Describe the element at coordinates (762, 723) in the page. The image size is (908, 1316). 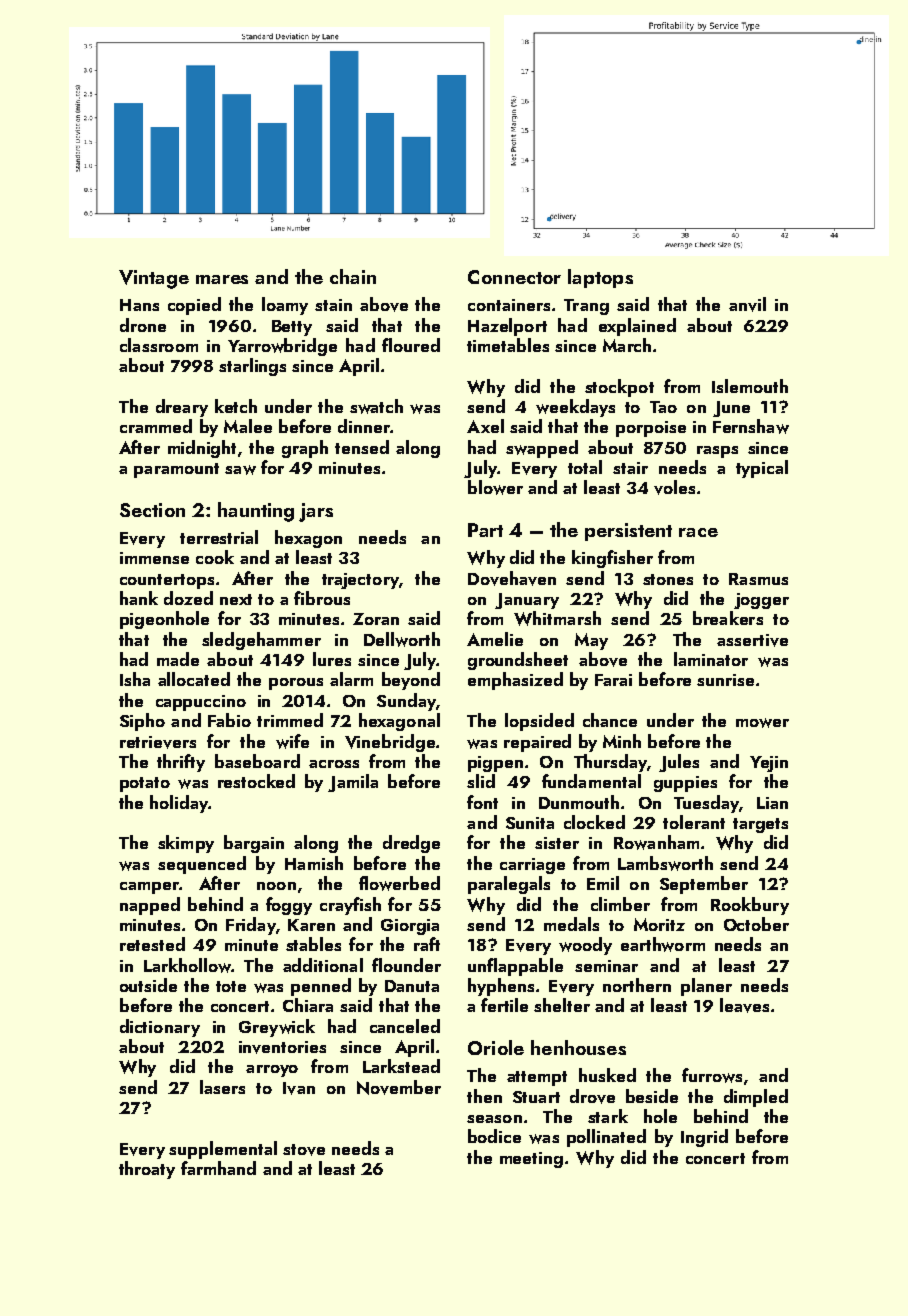
I see `mower` at that location.
